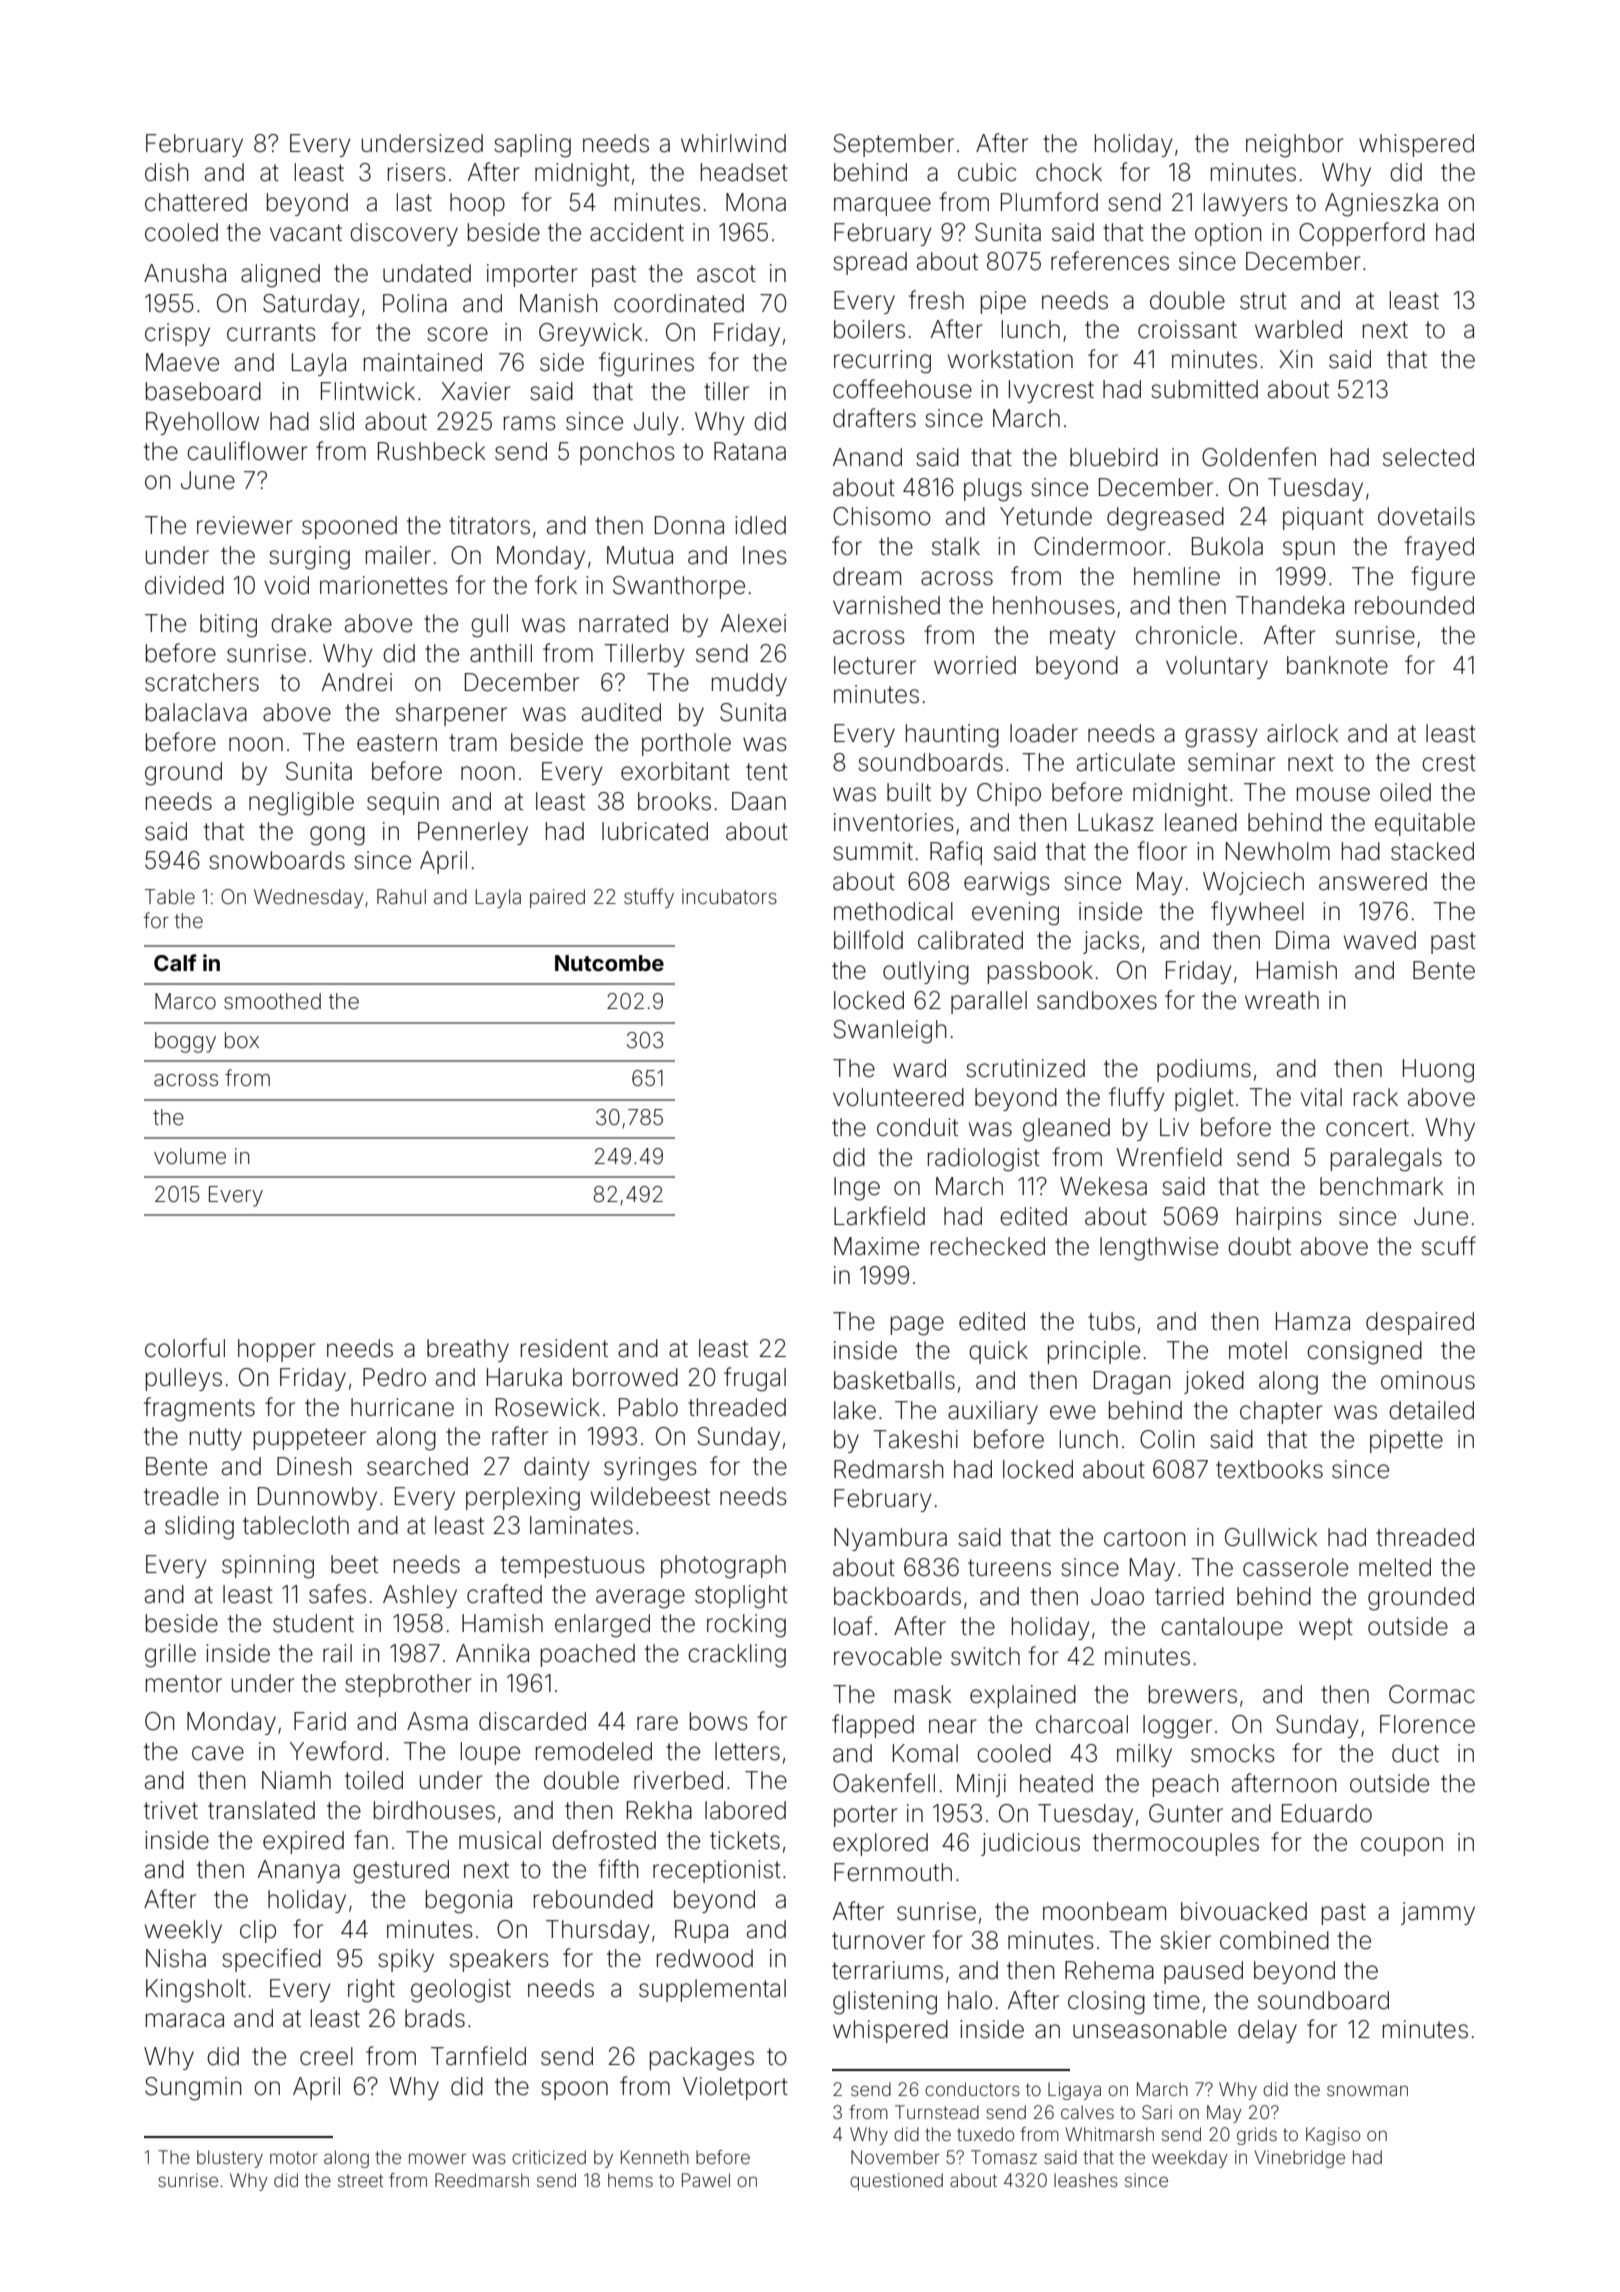 The width and height of the screenshot is (1620, 2292). I want to click on Nutcombe, so click(609, 963).
